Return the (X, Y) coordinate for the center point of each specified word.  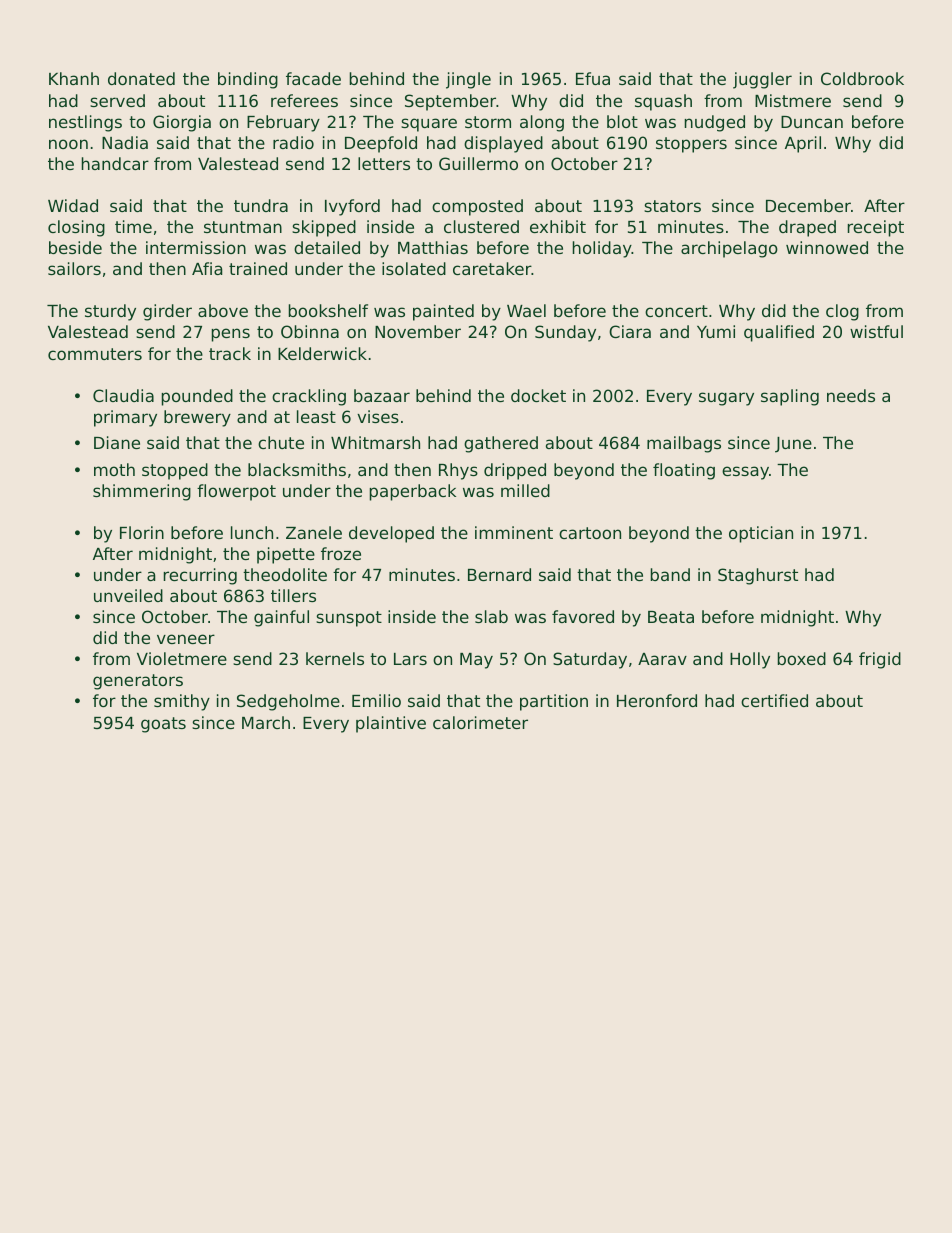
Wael (526, 310)
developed (391, 534)
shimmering (142, 492)
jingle (468, 80)
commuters (95, 354)
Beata (671, 617)
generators (138, 682)
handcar (115, 163)
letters (384, 163)
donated (141, 78)
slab (491, 616)
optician (761, 534)
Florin (142, 532)
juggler (762, 80)
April (803, 144)
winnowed (827, 247)
